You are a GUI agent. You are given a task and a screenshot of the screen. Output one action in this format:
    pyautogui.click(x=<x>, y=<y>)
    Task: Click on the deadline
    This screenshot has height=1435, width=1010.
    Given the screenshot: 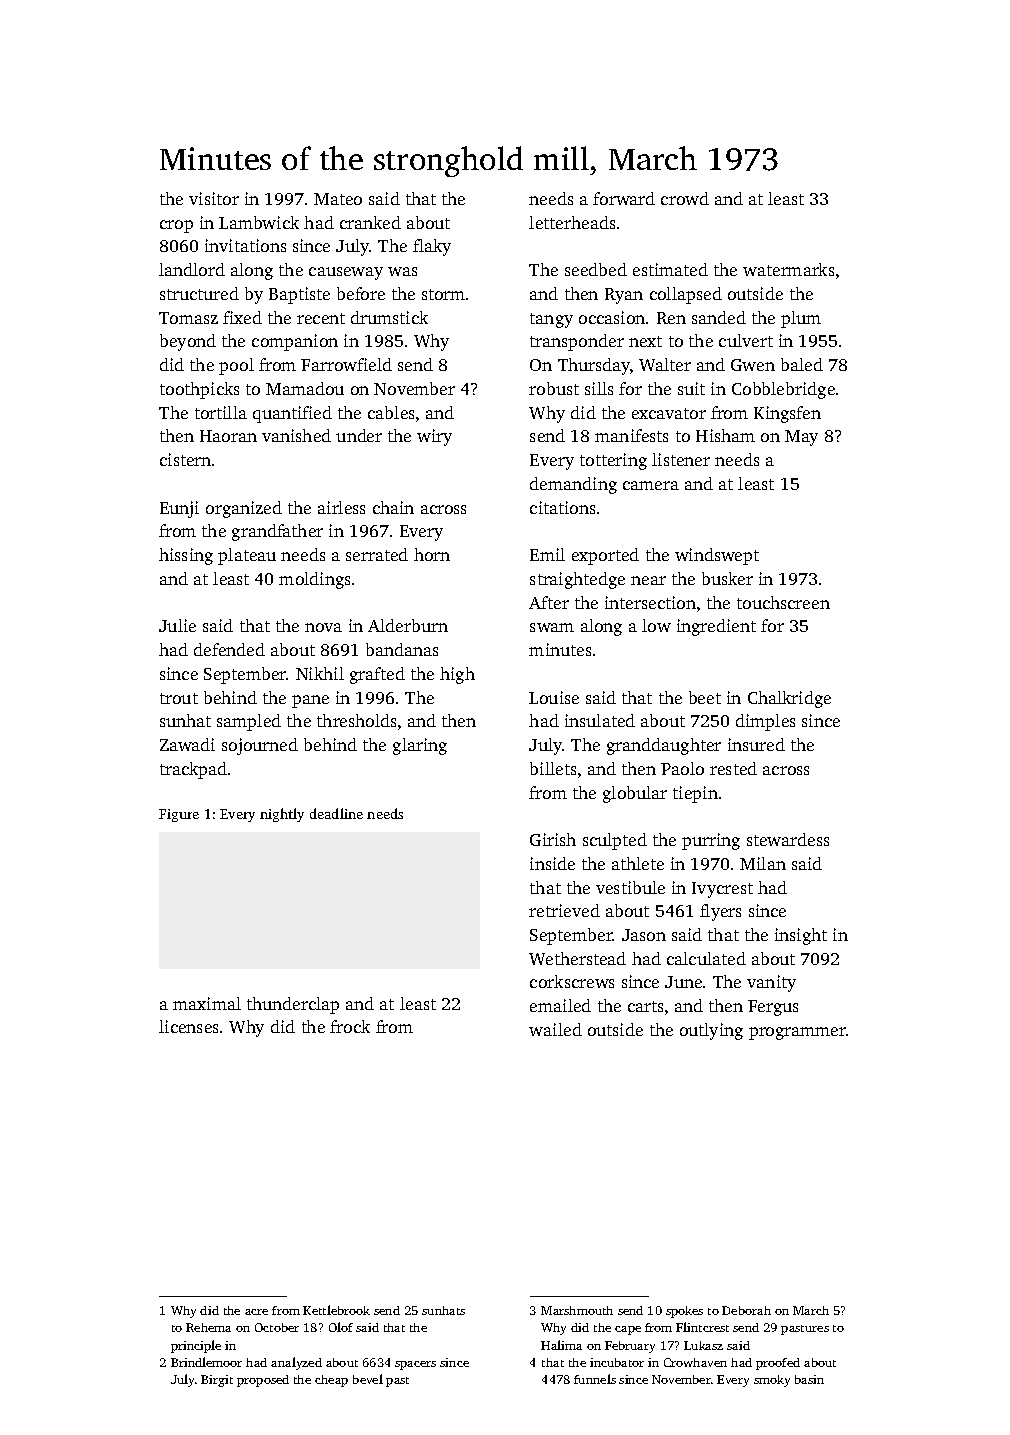 What is the action you would take?
    pyautogui.click(x=336, y=813)
